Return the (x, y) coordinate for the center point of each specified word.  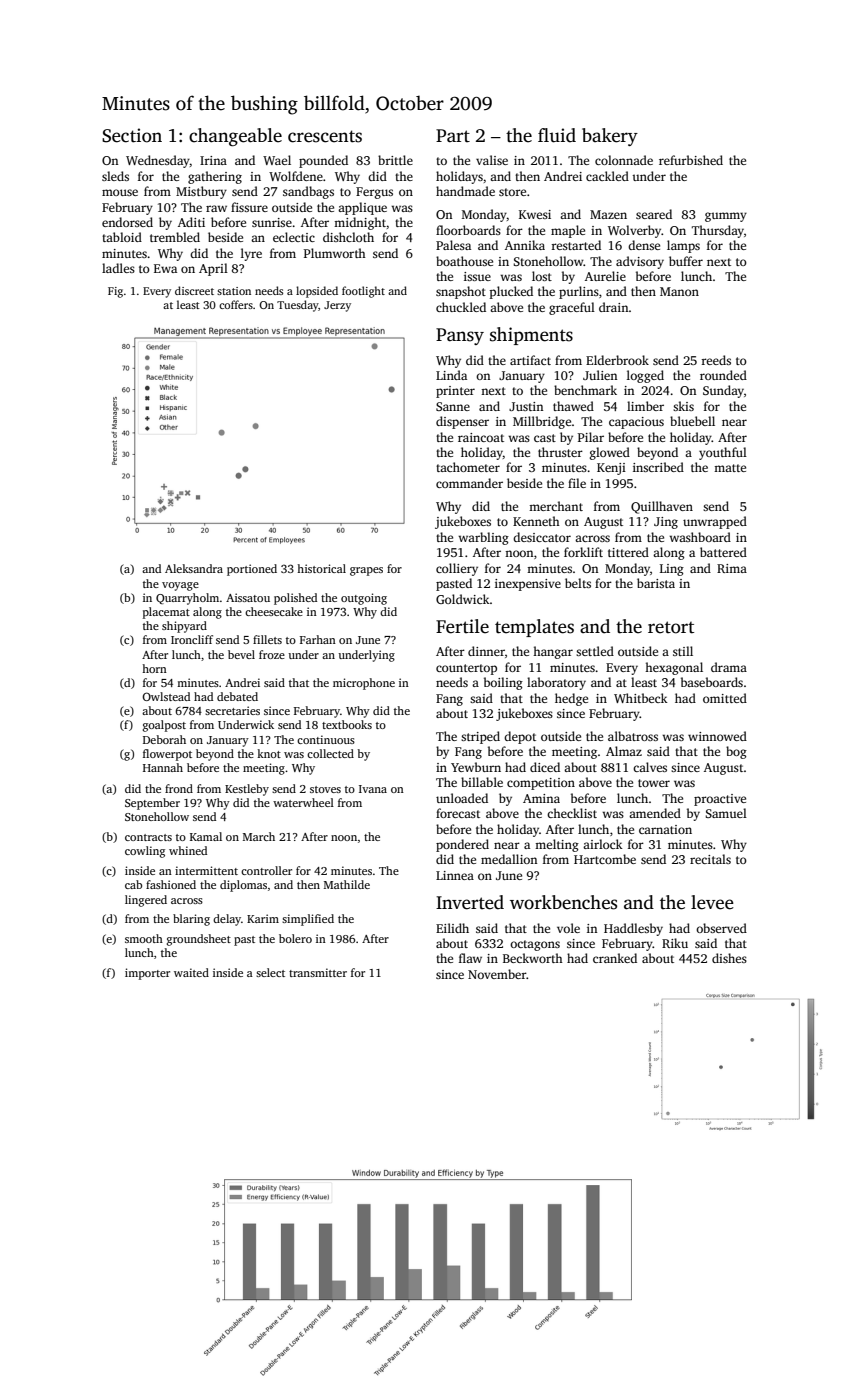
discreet (194, 290)
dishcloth (348, 237)
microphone (364, 684)
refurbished (691, 160)
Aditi (191, 222)
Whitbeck (641, 698)
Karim (263, 918)
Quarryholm (187, 599)
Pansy (460, 336)
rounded (723, 375)
